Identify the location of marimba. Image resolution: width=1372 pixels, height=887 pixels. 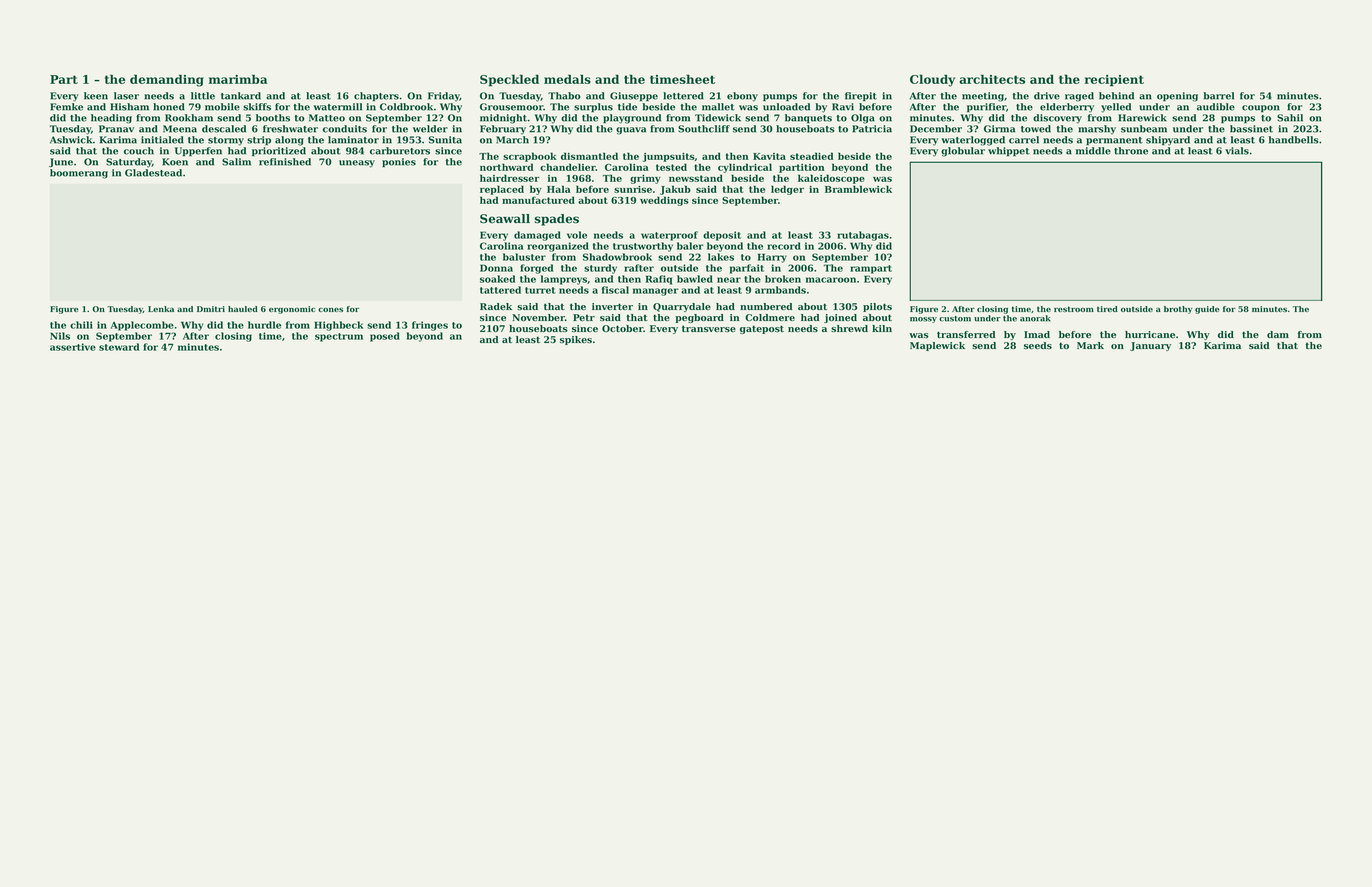
(238, 79).
